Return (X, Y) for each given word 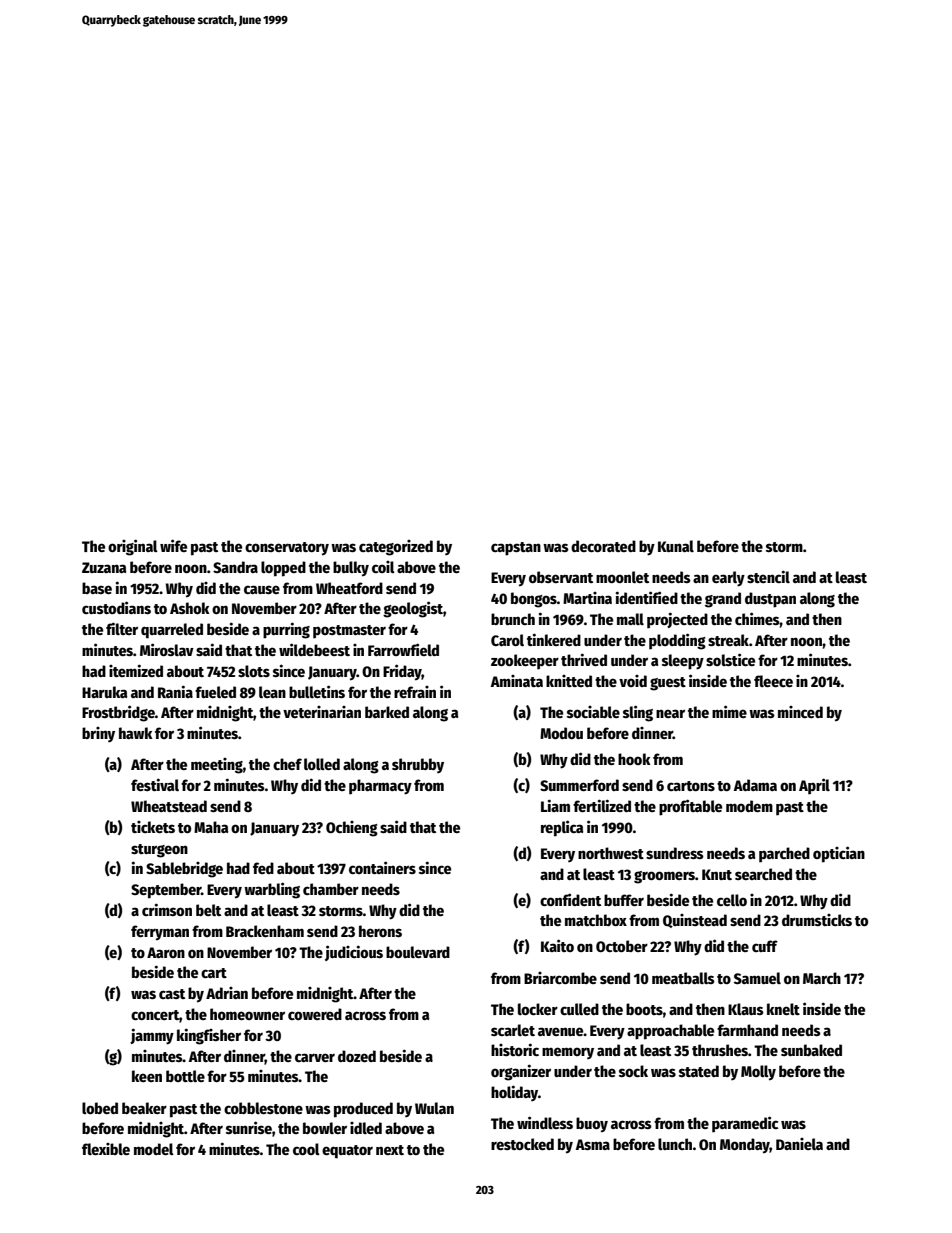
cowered (315, 1014)
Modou (561, 733)
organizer (521, 1072)
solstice (730, 659)
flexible (106, 1149)
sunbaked (811, 1050)
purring (286, 630)
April (814, 786)
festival (155, 784)
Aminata (517, 681)
